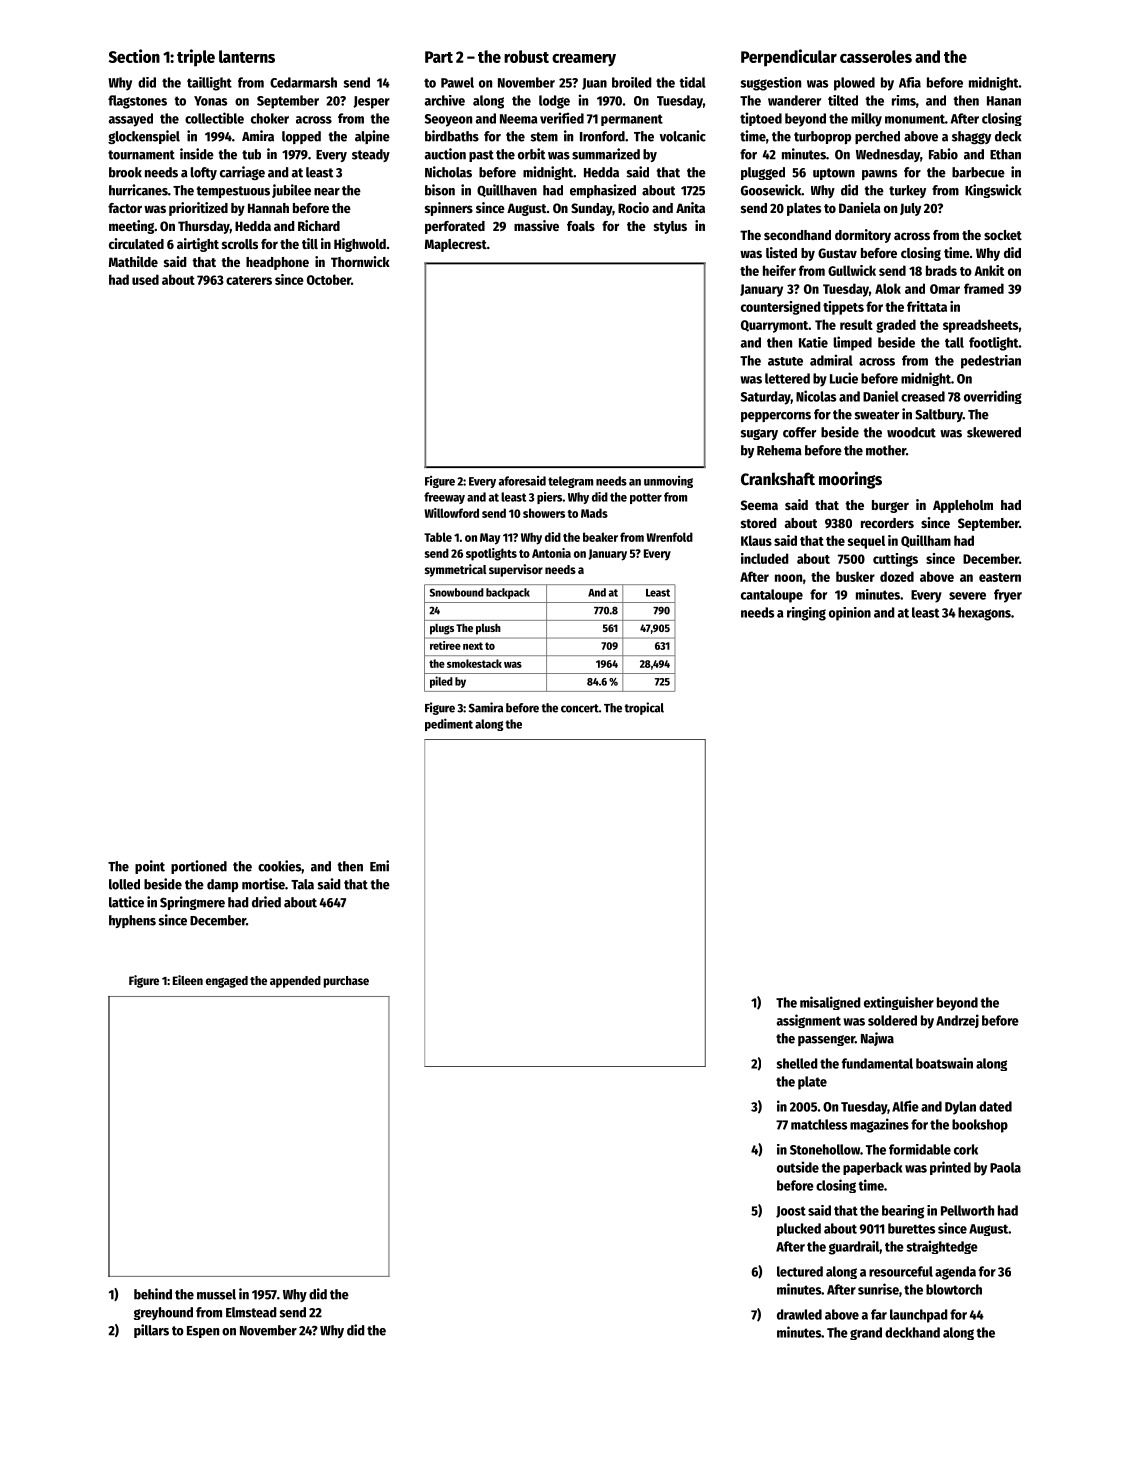 The image size is (1130, 1462). Describe the element at coordinates (584, 60) in the page. I see `creamery` at that location.
